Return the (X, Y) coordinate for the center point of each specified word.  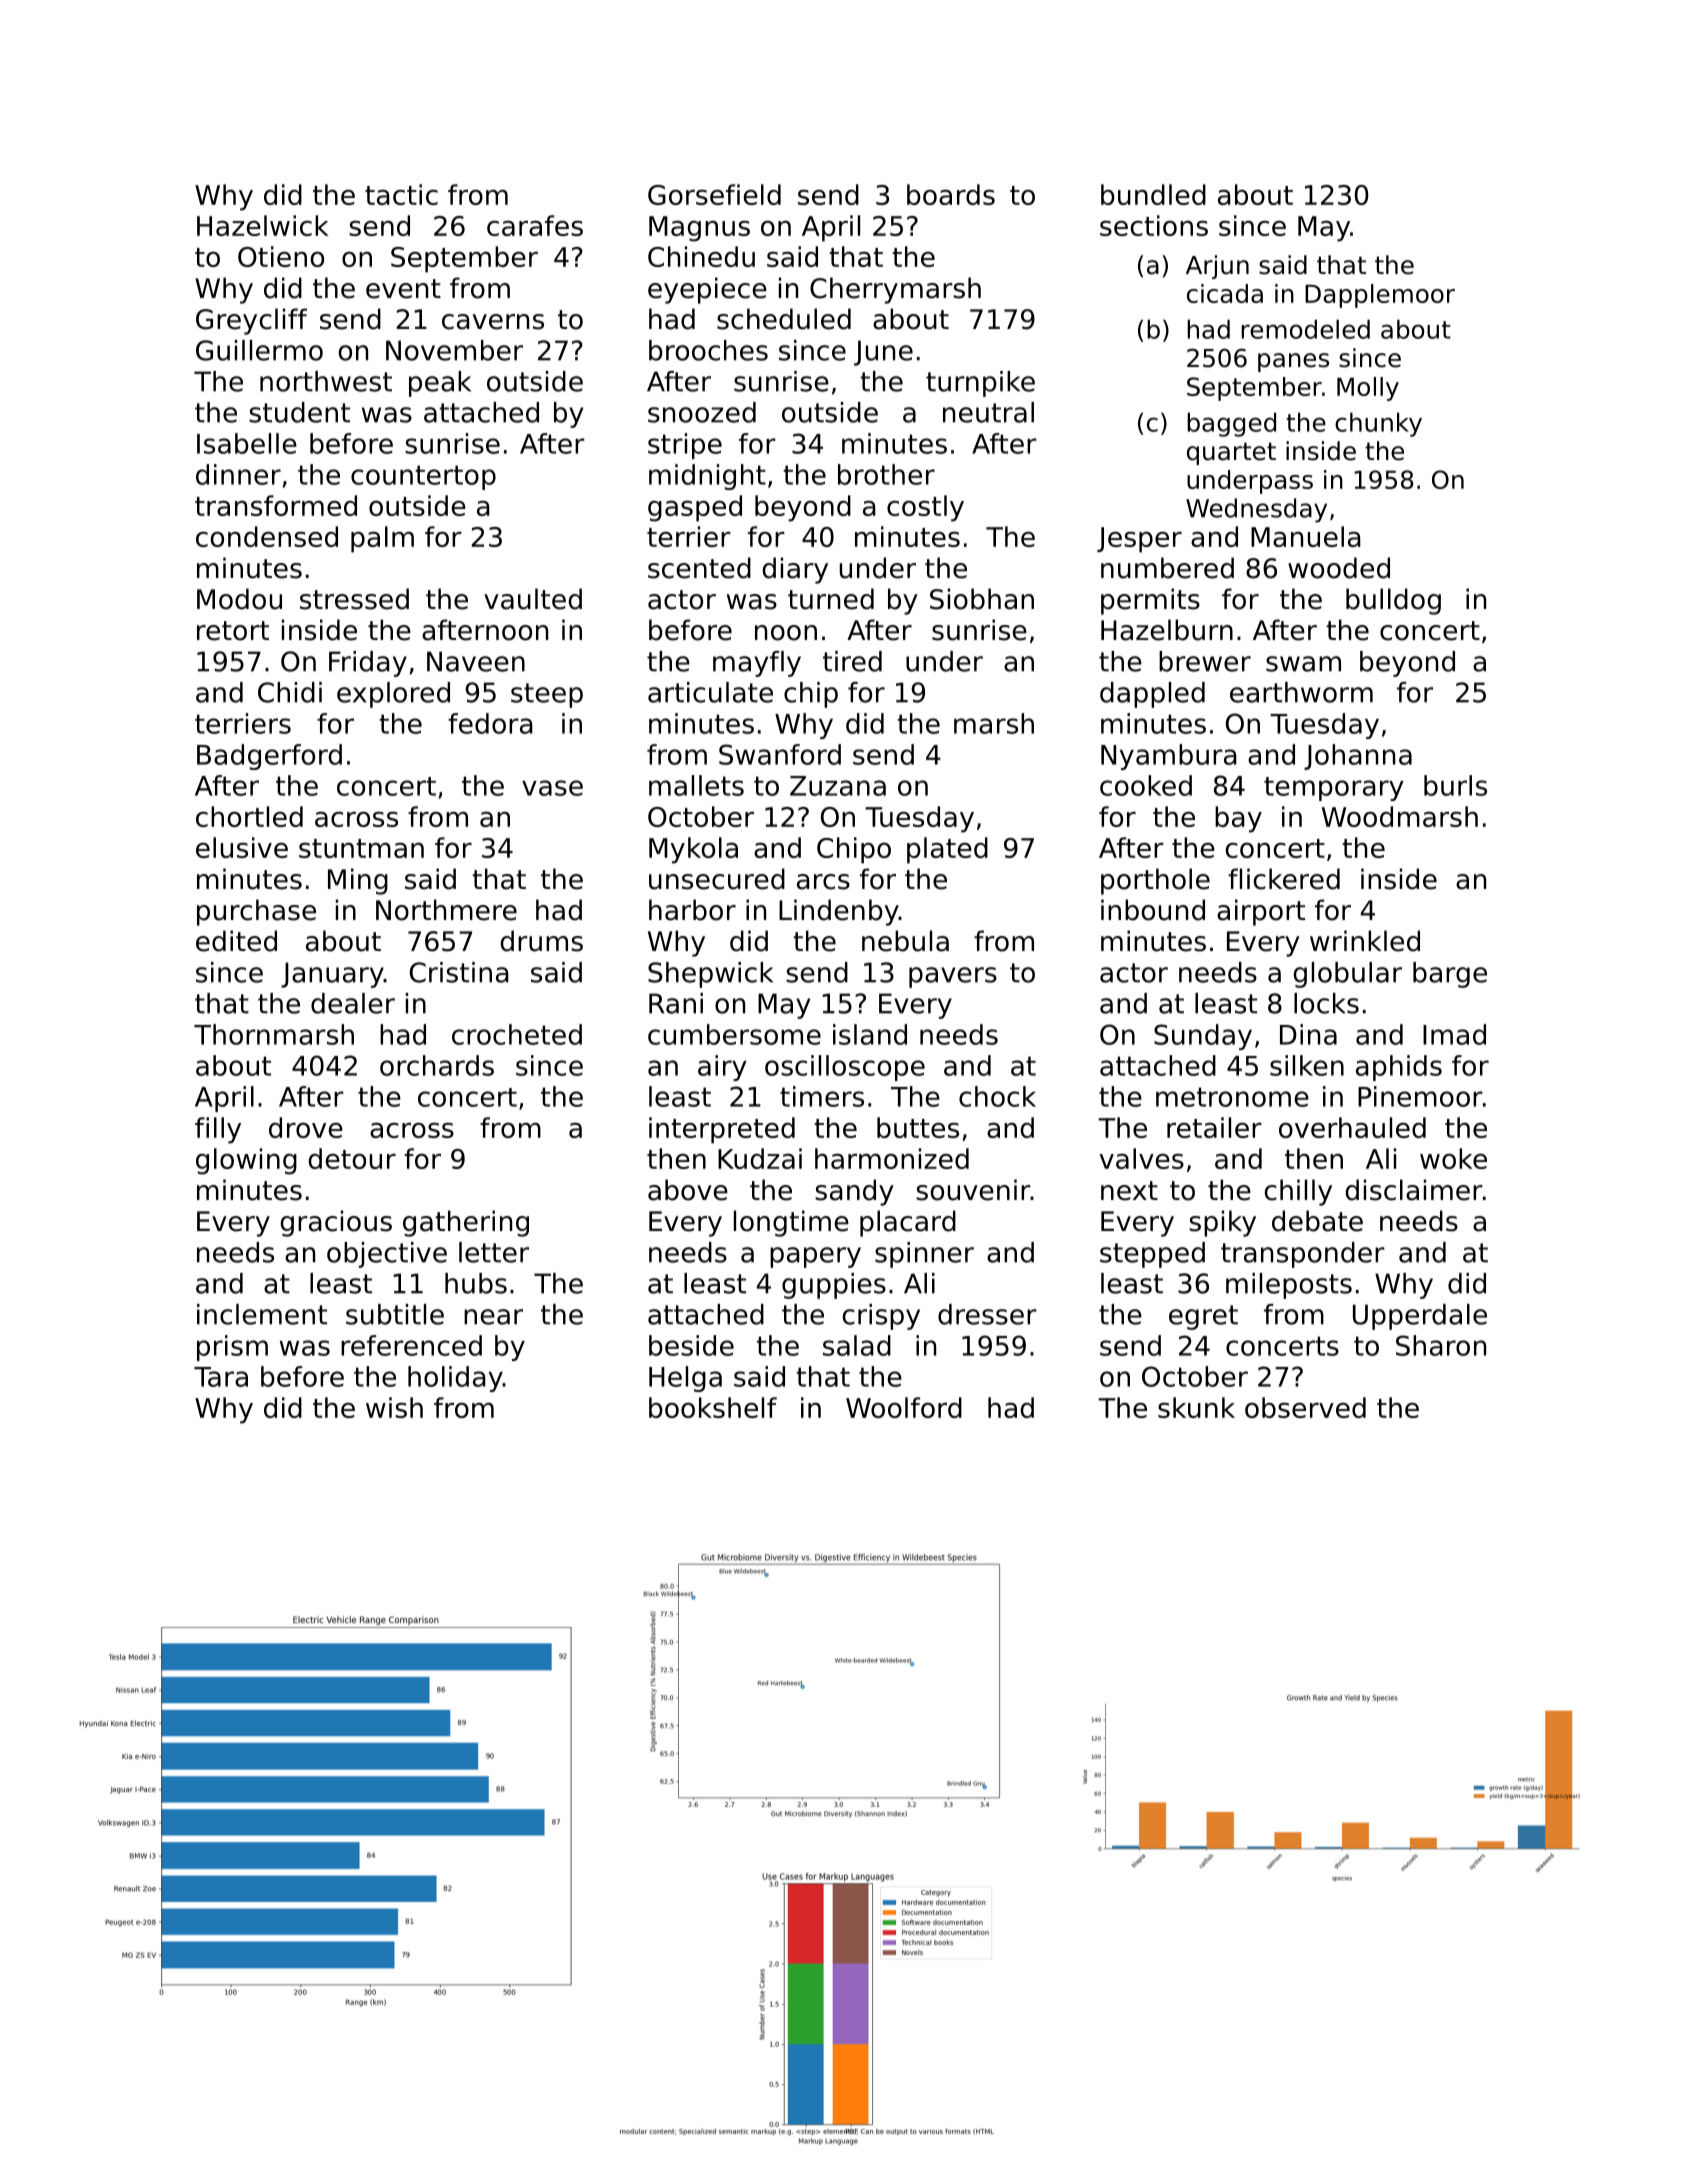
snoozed (702, 412)
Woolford (904, 1407)
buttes (918, 1127)
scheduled (784, 319)
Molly (1368, 389)
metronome (1232, 1097)
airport (1261, 912)
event (403, 289)
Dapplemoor (1380, 296)
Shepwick (710, 975)
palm (382, 539)
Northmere (446, 910)
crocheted (517, 1034)
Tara (221, 1377)
